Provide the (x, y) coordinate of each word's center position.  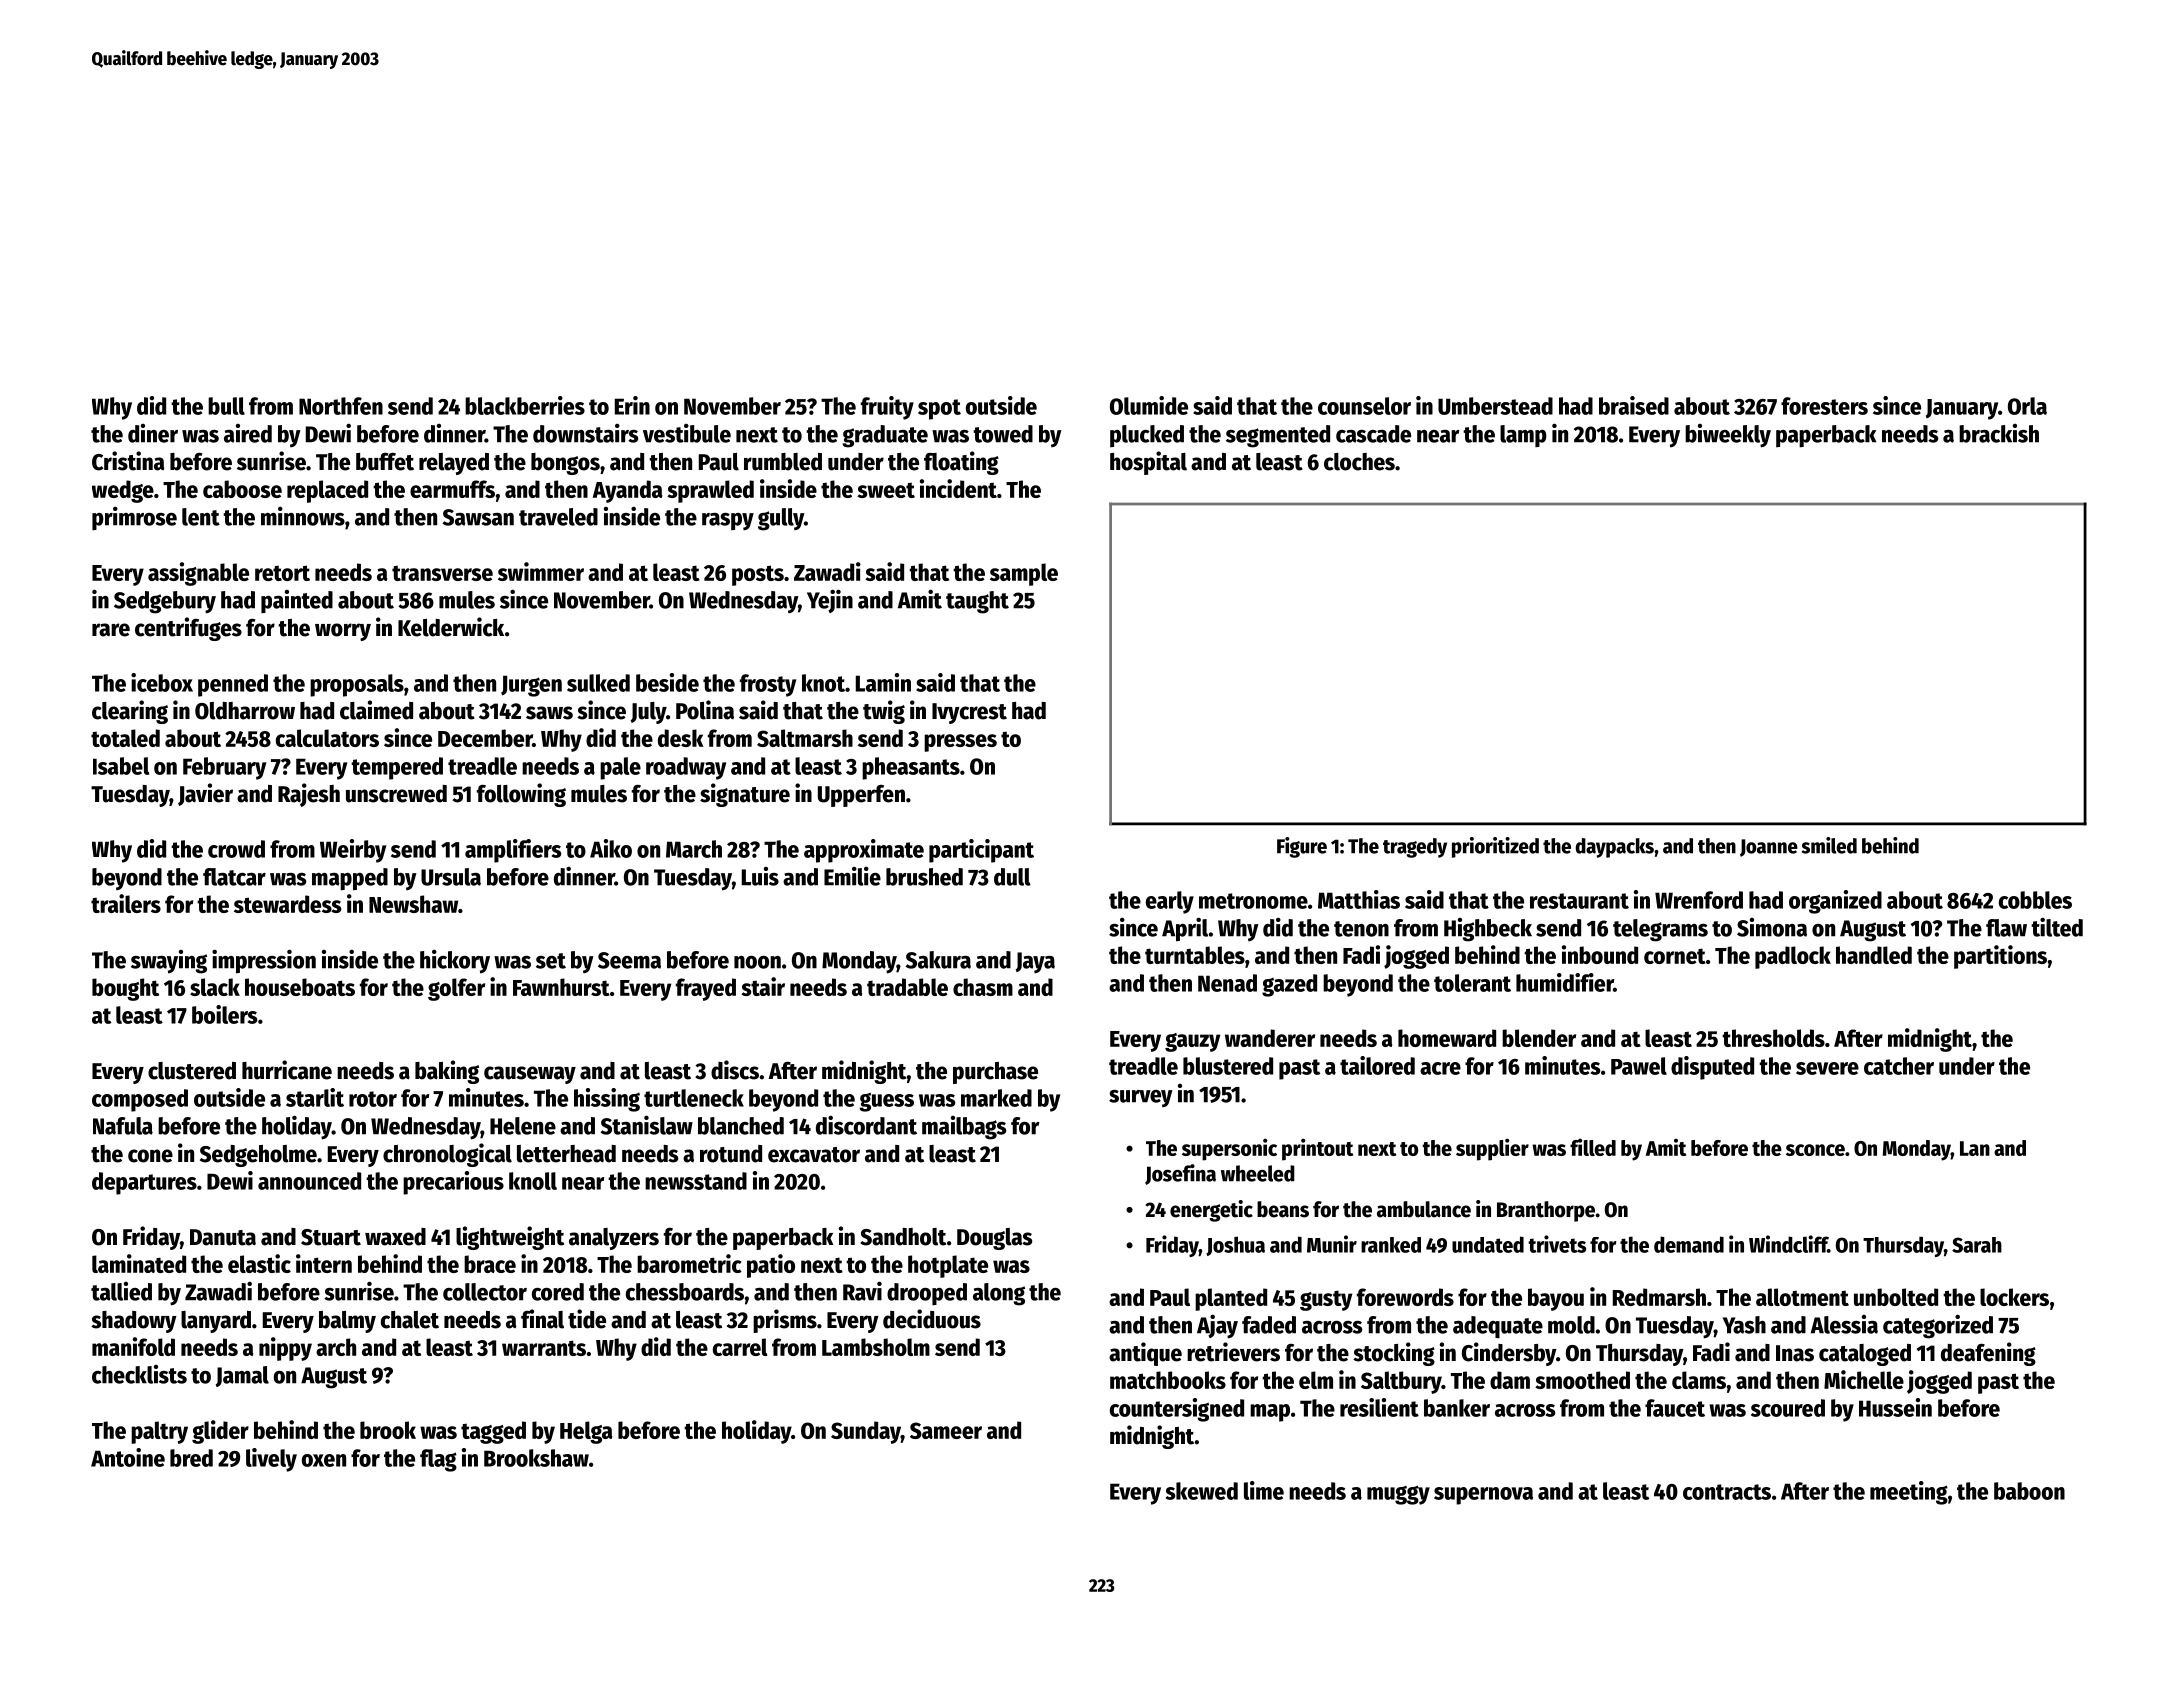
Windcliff (1788, 1244)
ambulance (1424, 1209)
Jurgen (531, 686)
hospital (1148, 463)
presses (960, 743)
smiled (1829, 845)
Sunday (866, 1432)
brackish (1999, 433)
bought (125, 989)
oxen (324, 1460)
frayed (706, 989)
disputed (1712, 1068)
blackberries (525, 405)
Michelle (1864, 1379)
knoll (533, 1181)
